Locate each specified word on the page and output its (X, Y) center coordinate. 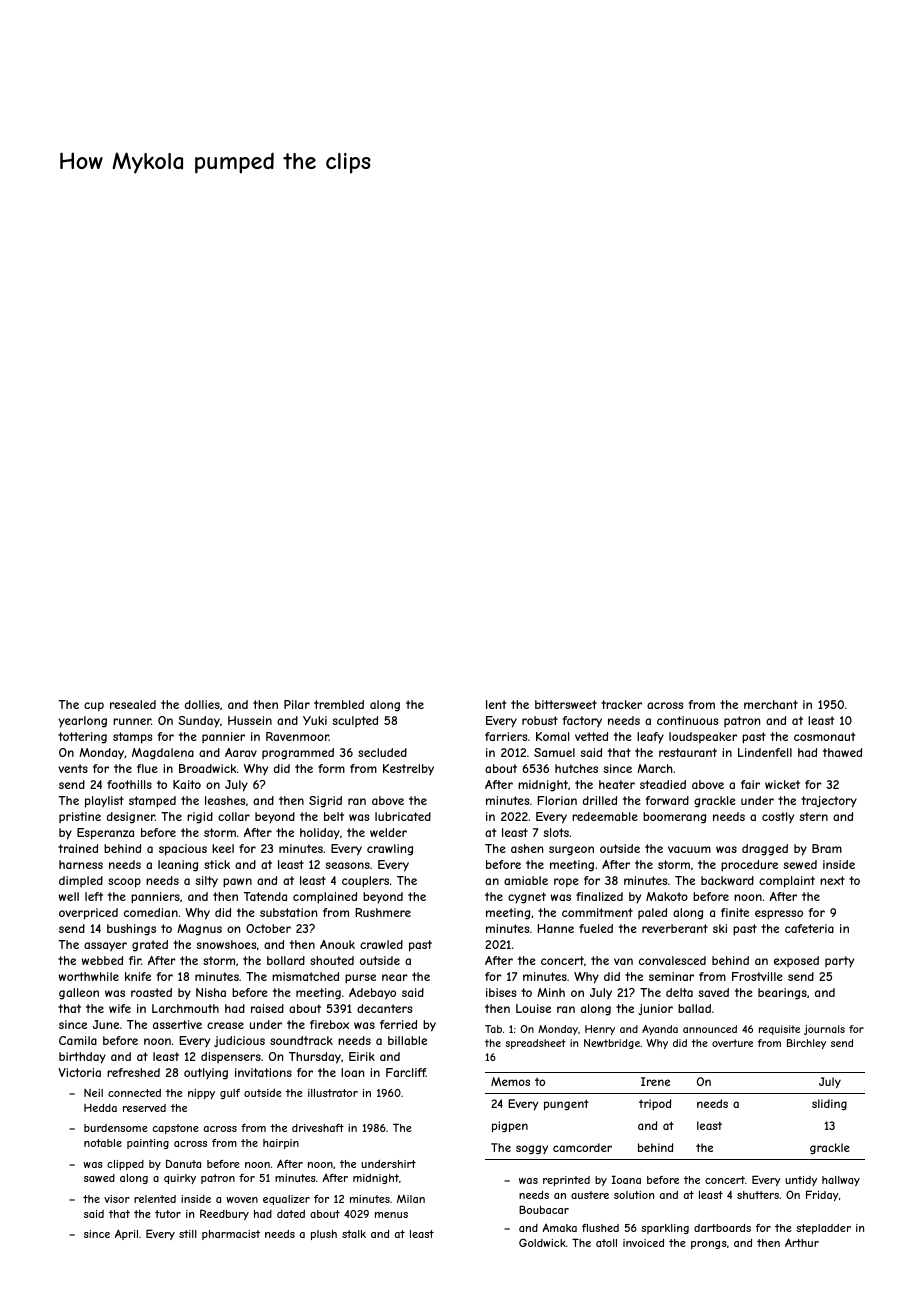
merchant (771, 704)
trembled (339, 704)
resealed (133, 704)
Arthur (802, 1242)
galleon (79, 994)
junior (655, 1009)
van (623, 961)
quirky (180, 1179)
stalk (354, 1234)
